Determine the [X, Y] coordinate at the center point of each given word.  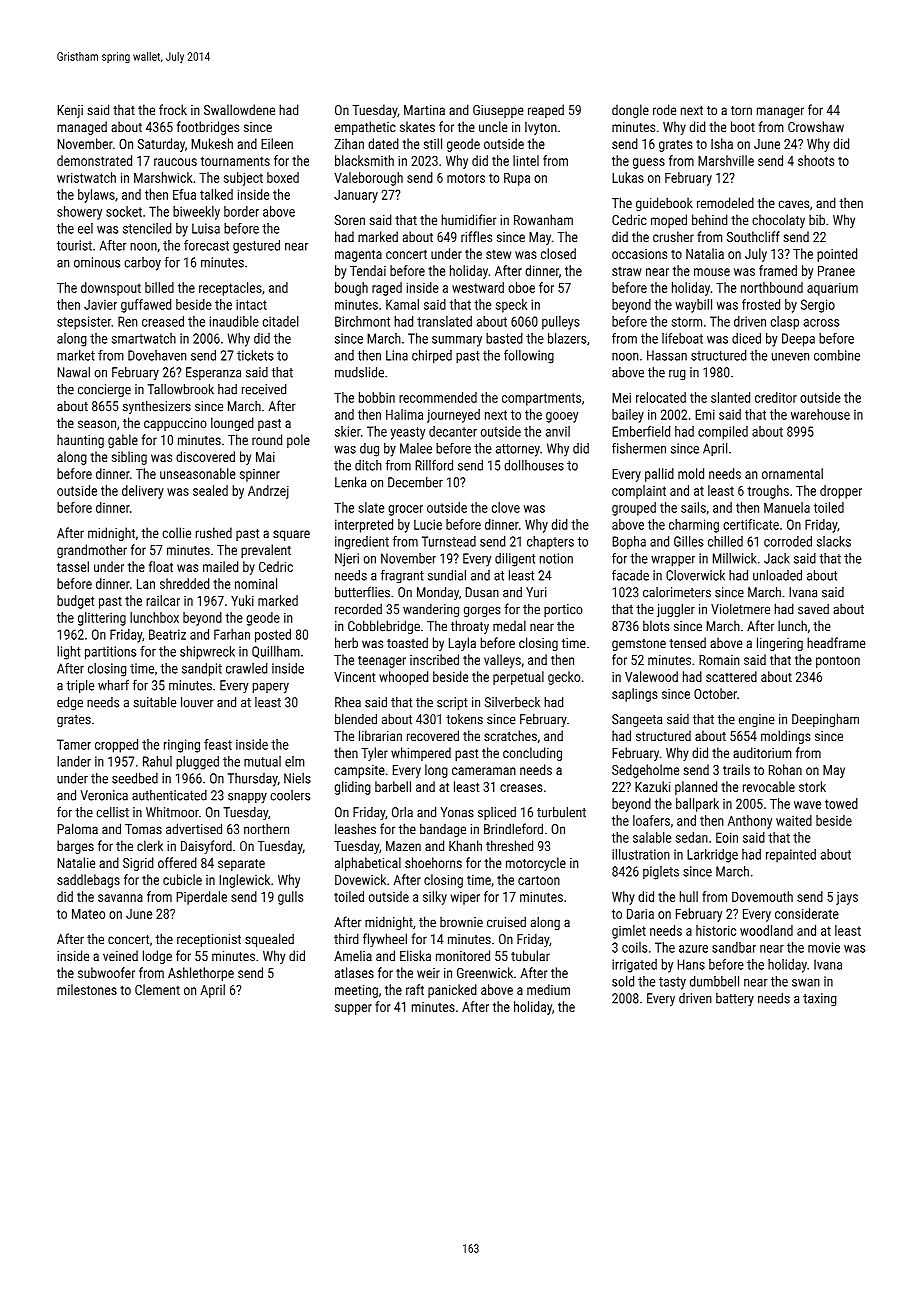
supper [353, 1009]
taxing [819, 999]
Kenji [70, 111]
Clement [157, 989]
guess [649, 163]
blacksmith [364, 160]
